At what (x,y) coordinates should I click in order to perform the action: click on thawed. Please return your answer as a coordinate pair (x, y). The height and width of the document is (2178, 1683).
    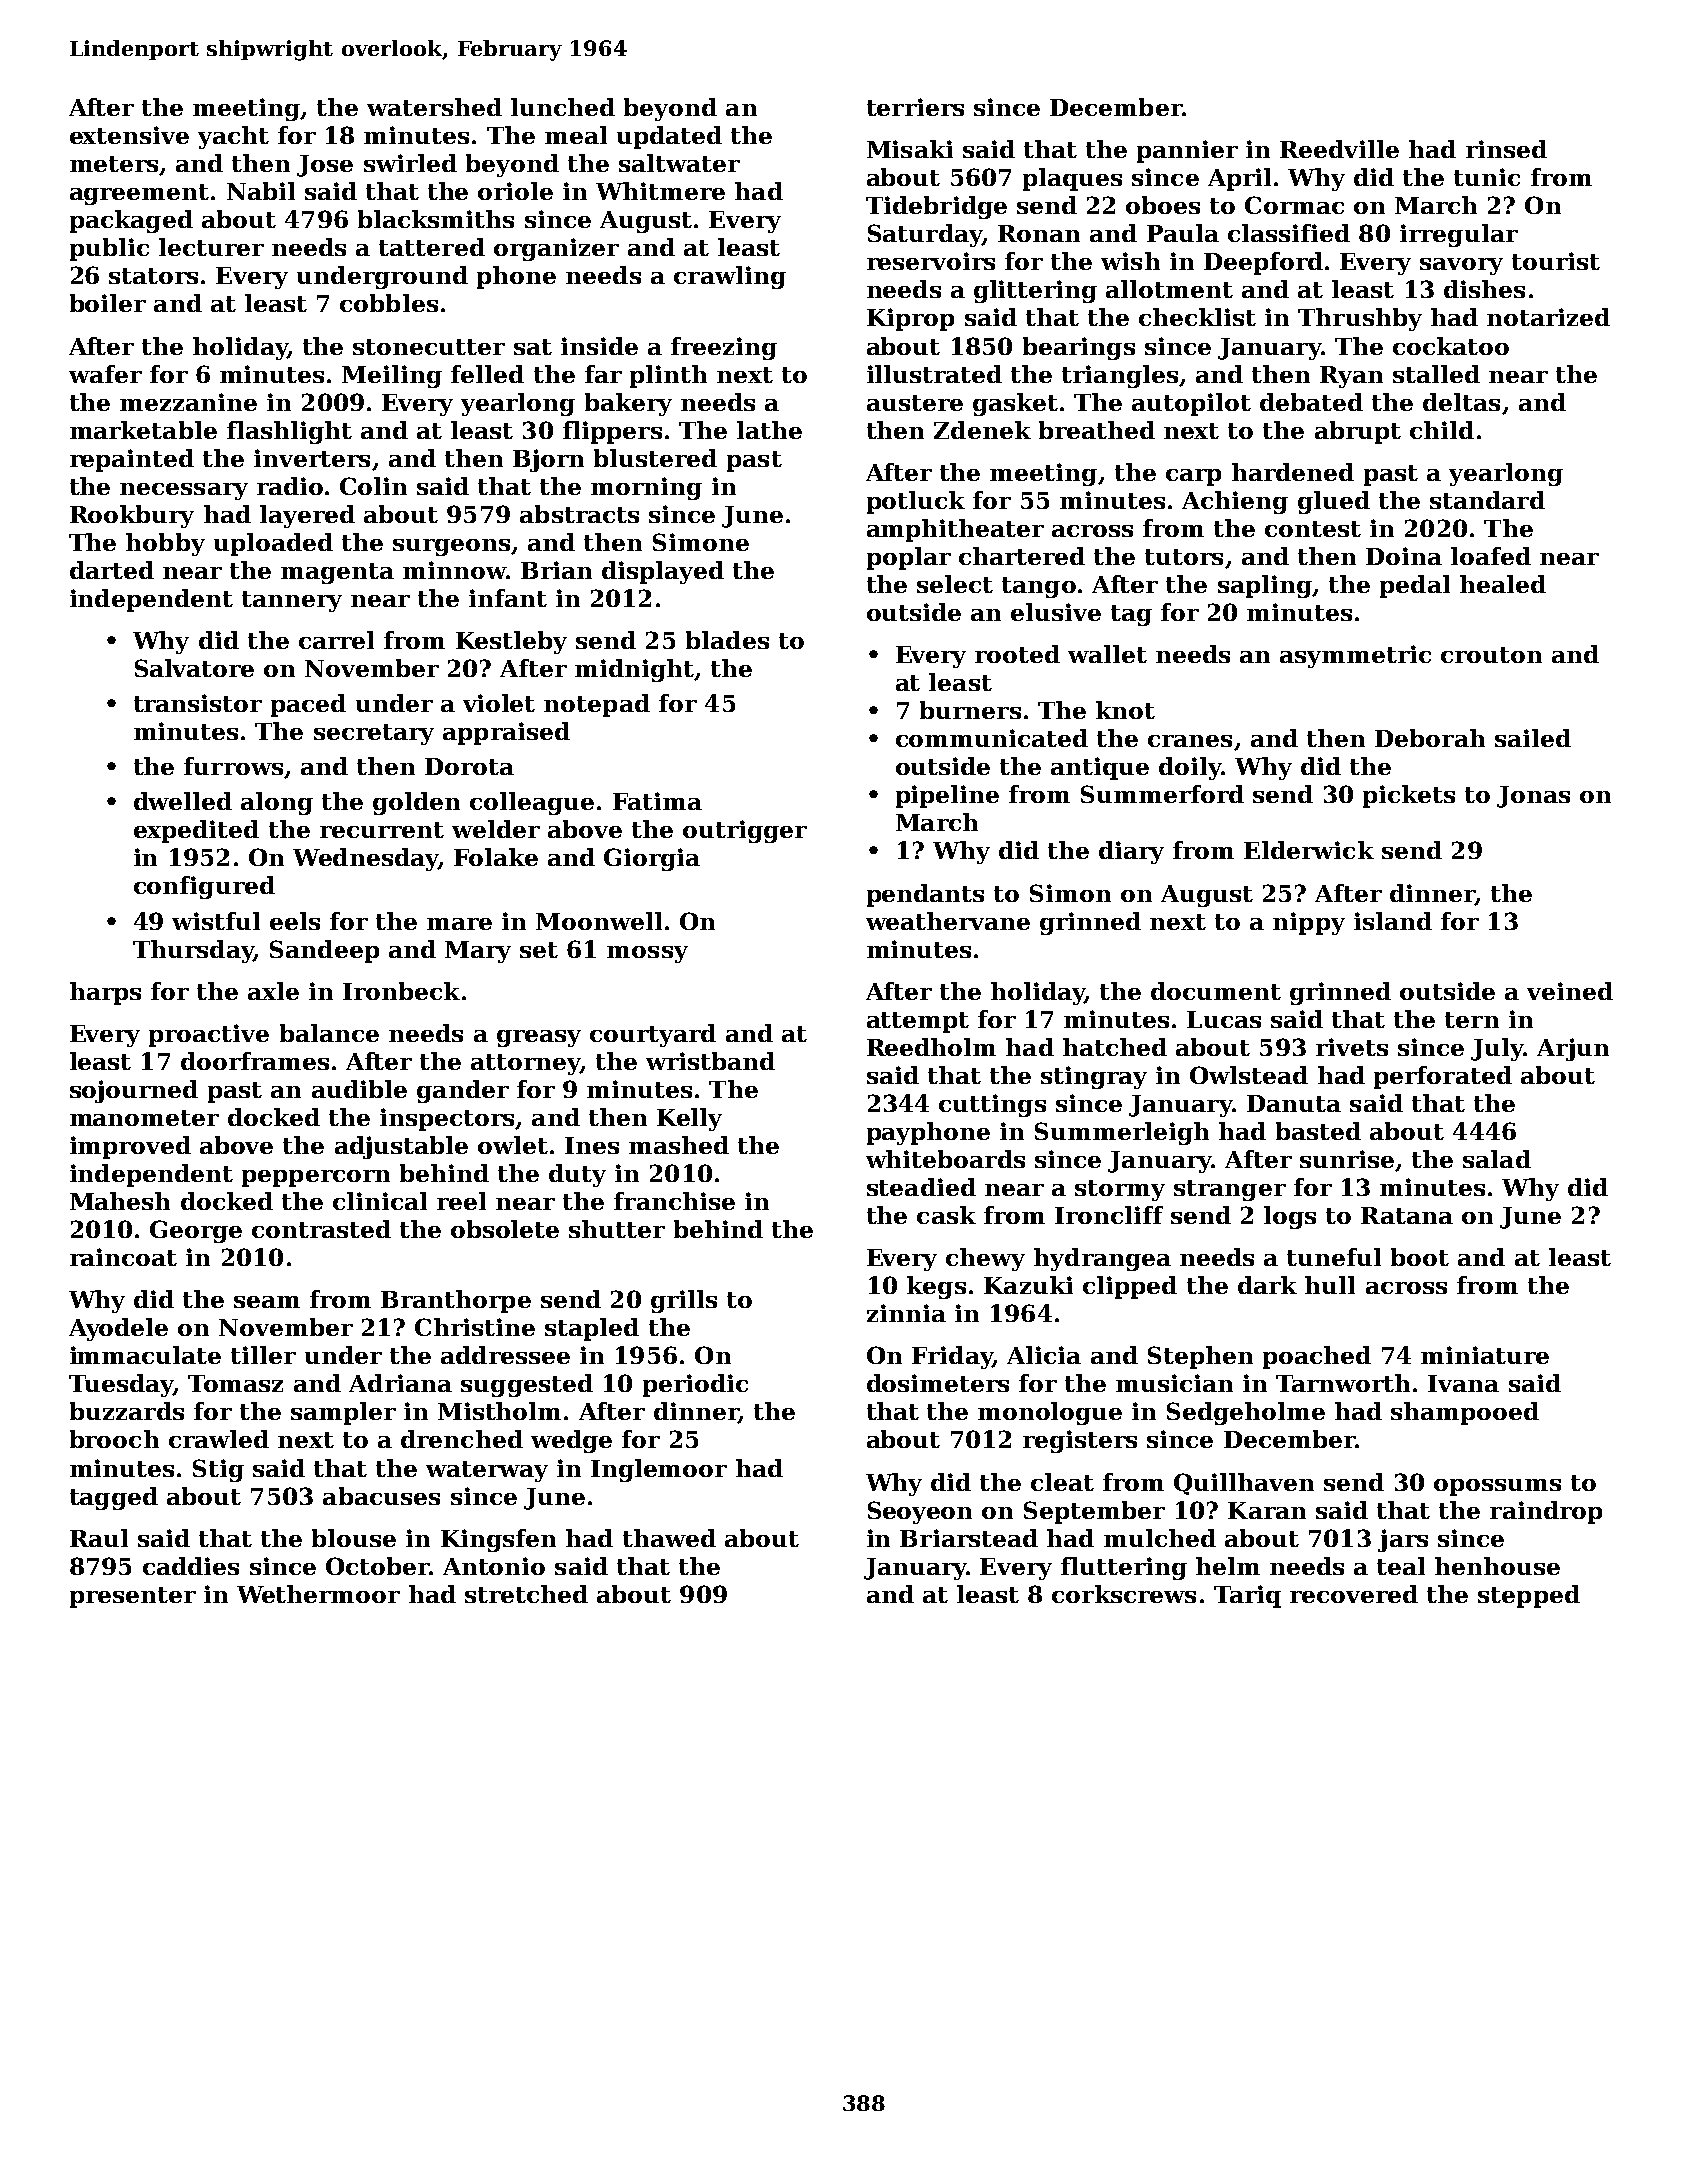
    Looking at the image, I should click on (669, 1538).
